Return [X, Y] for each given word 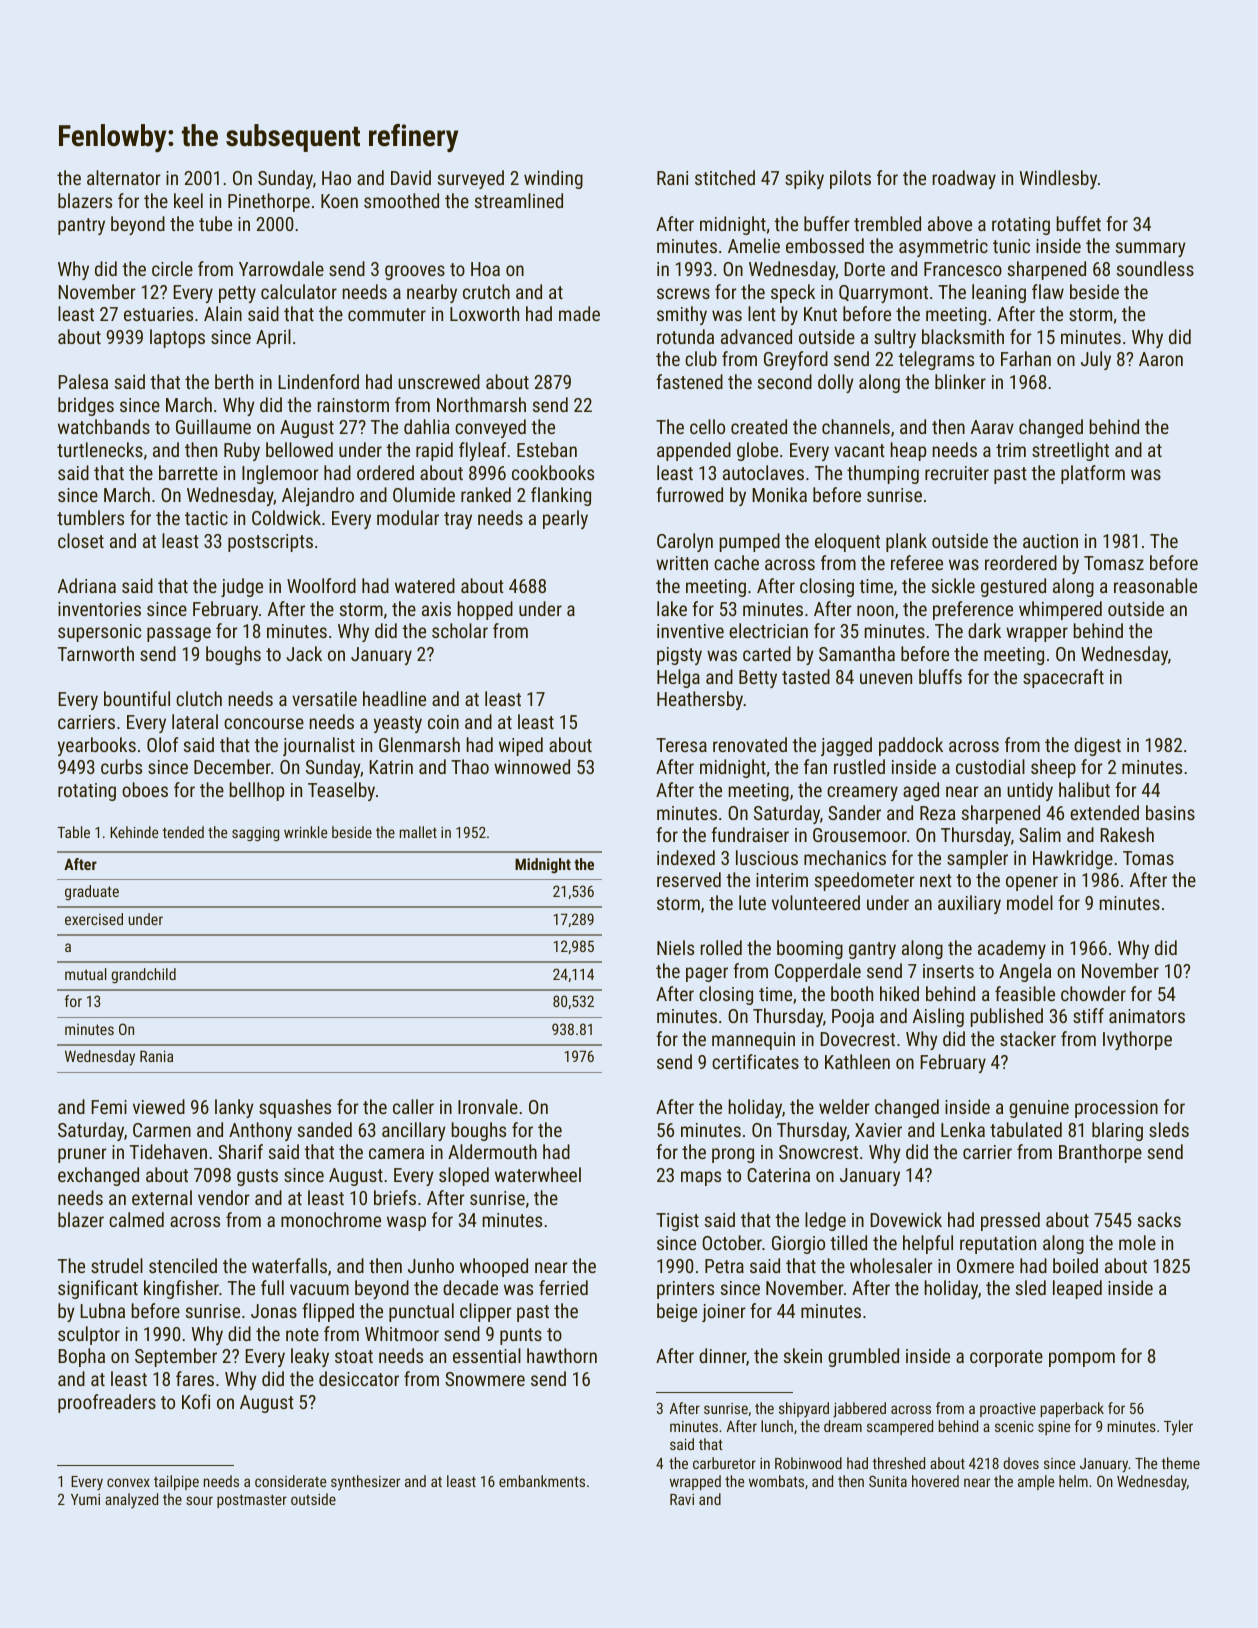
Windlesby [1058, 179]
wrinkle [305, 832]
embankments [542, 1481]
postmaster [252, 1501]
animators [1147, 1016]
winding [553, 179]
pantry [81, 226]
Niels [675, 947]
